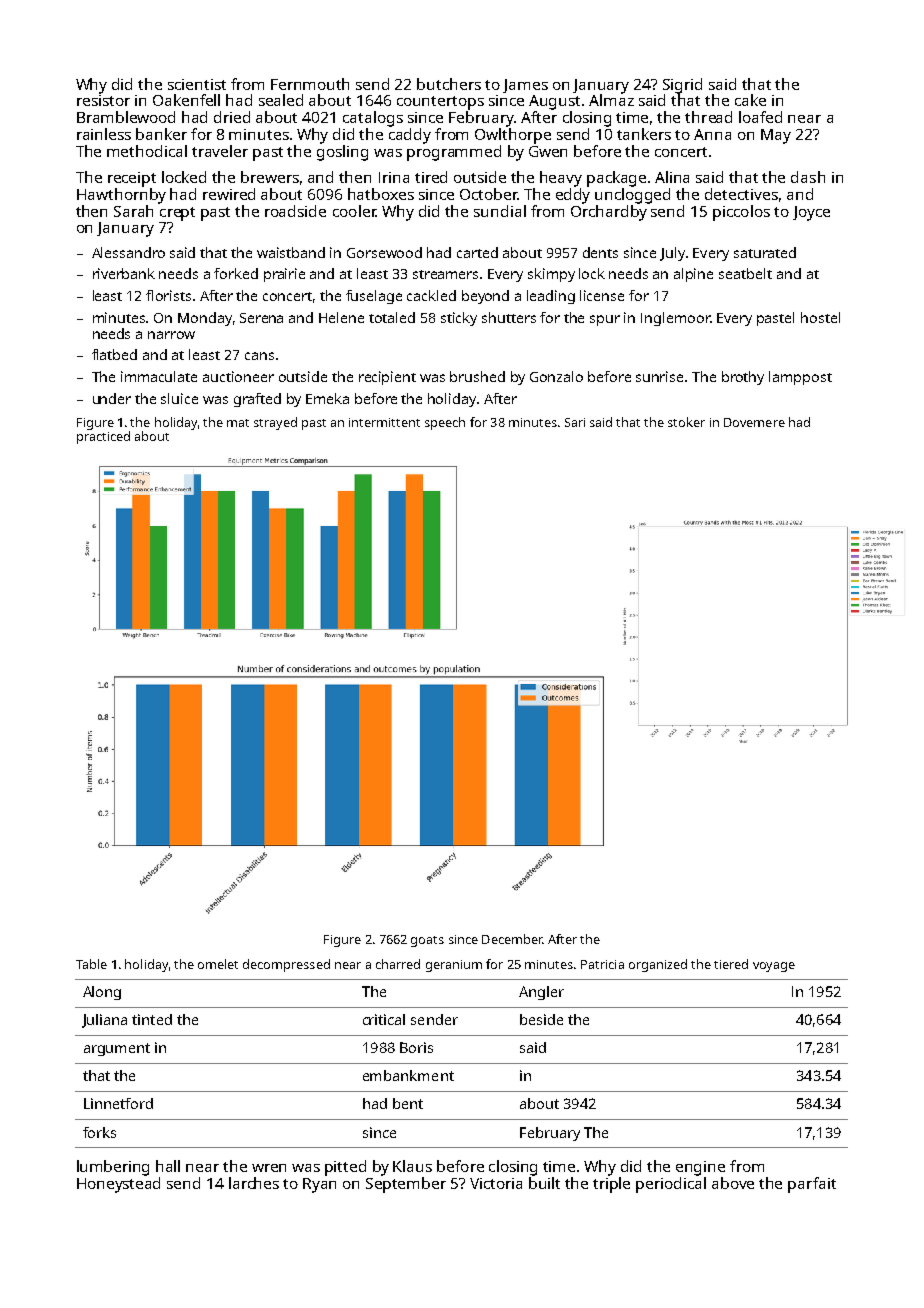  What do you see at coordinates (254, 1183) in the screenshot?
I see `larches` at bounding box center [254, 1183].
